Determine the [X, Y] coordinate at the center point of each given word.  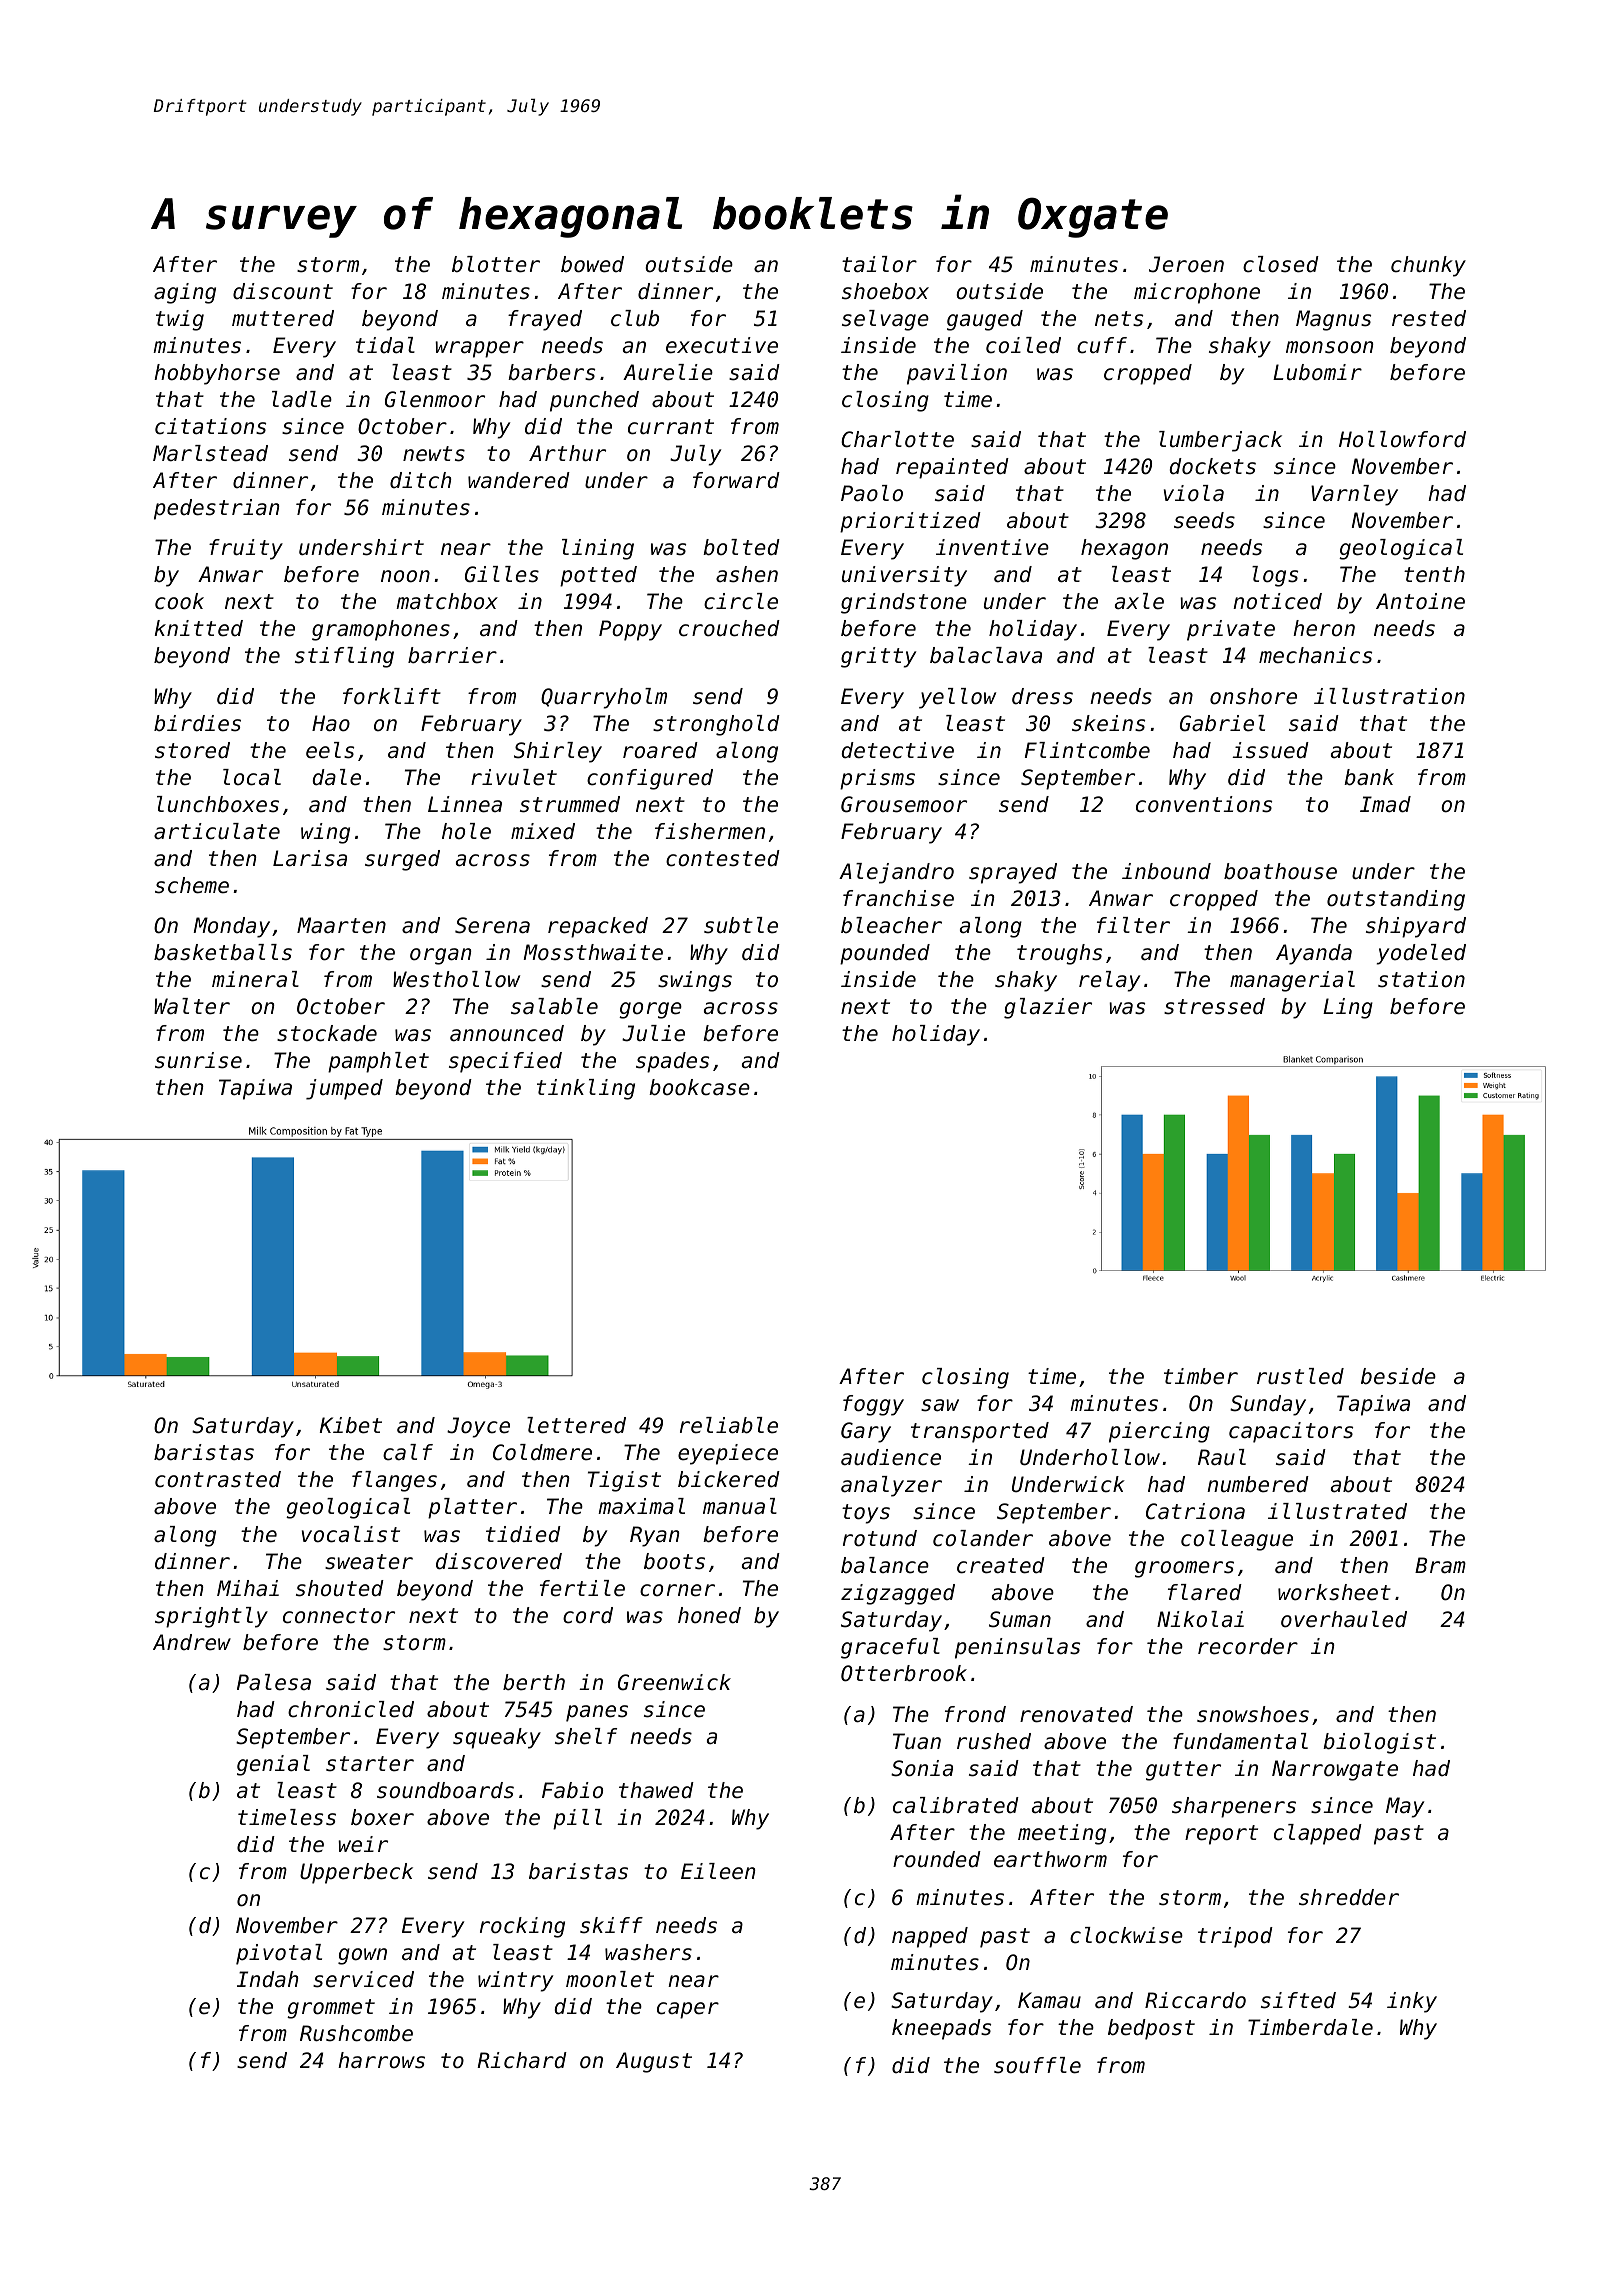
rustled [1300, 1376]
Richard [522, 2060]
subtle [741, 925]
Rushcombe [356, 2033]
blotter [496, 264]
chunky [1428, 266]
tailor [879, 264]
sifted [1298, 2000]
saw [940, 1405]
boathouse [1280, 871]
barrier [452, 655]
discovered [499, 1561]
